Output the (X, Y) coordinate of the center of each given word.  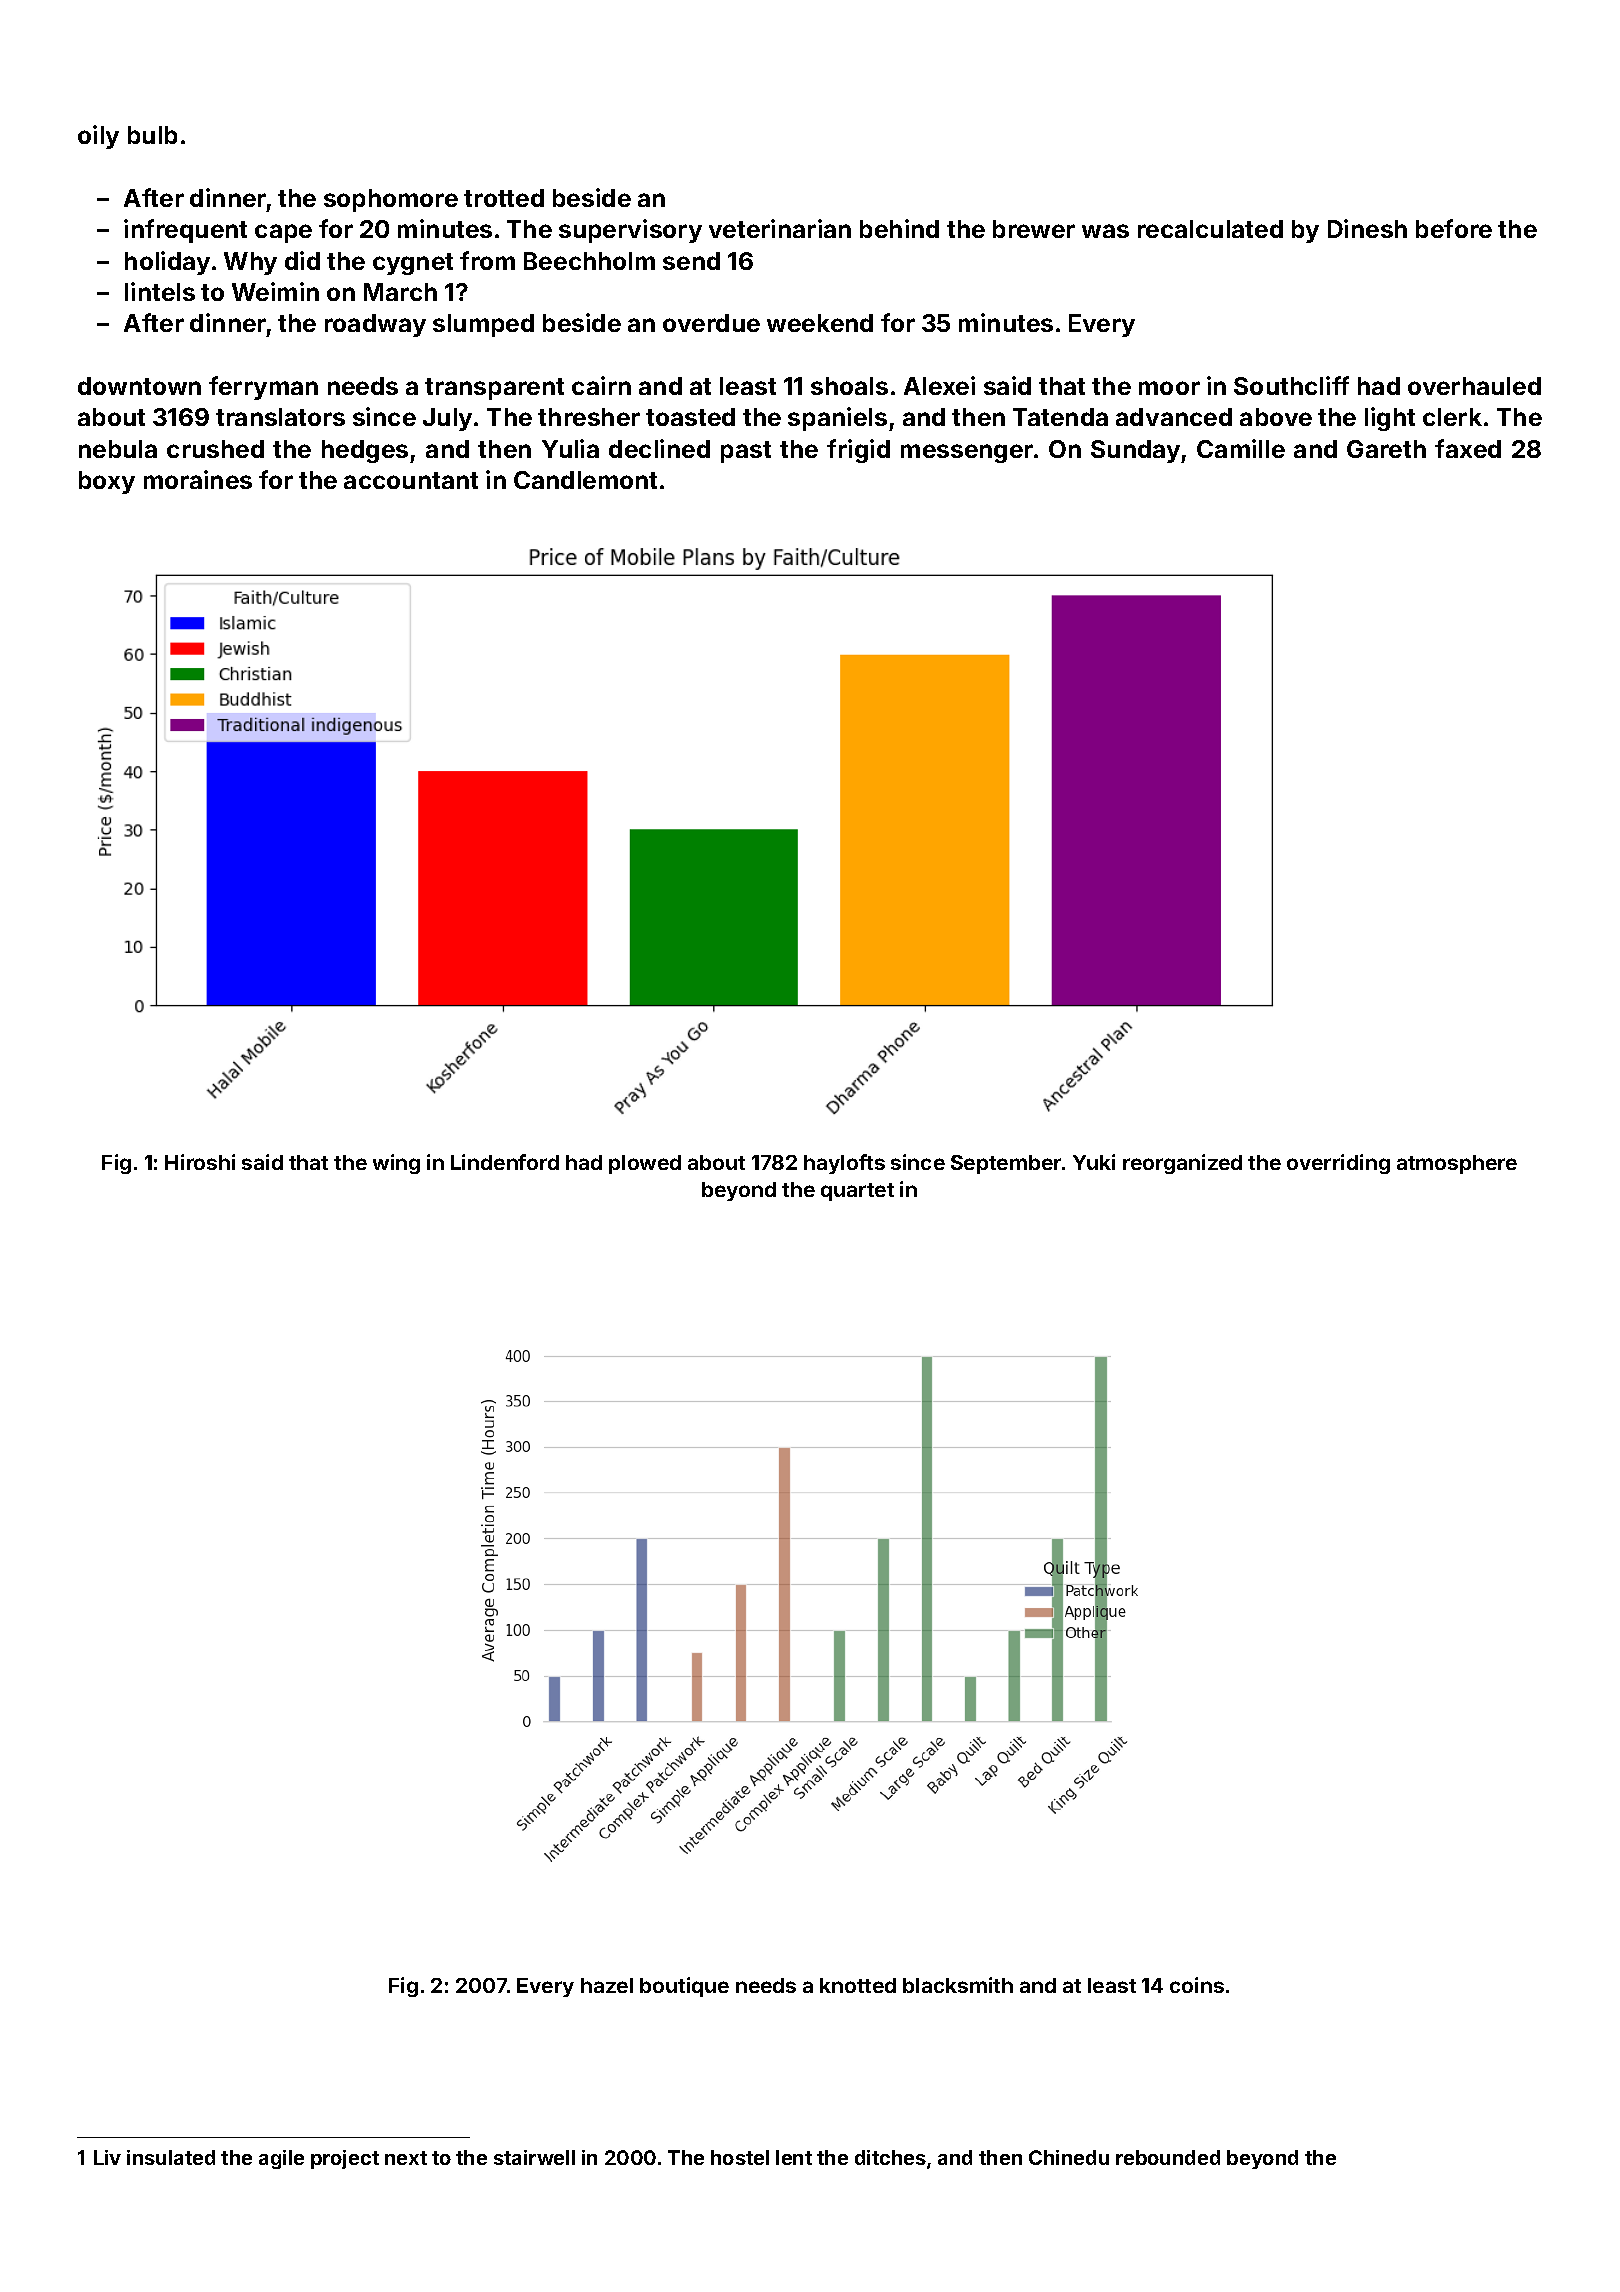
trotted (504, 198)
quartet (857, 1192)
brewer (1034, 229)
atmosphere (1457, 1164)
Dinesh (1367, 228)
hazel (607, 1985)
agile (281, 2159)
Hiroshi (200, 1162)
